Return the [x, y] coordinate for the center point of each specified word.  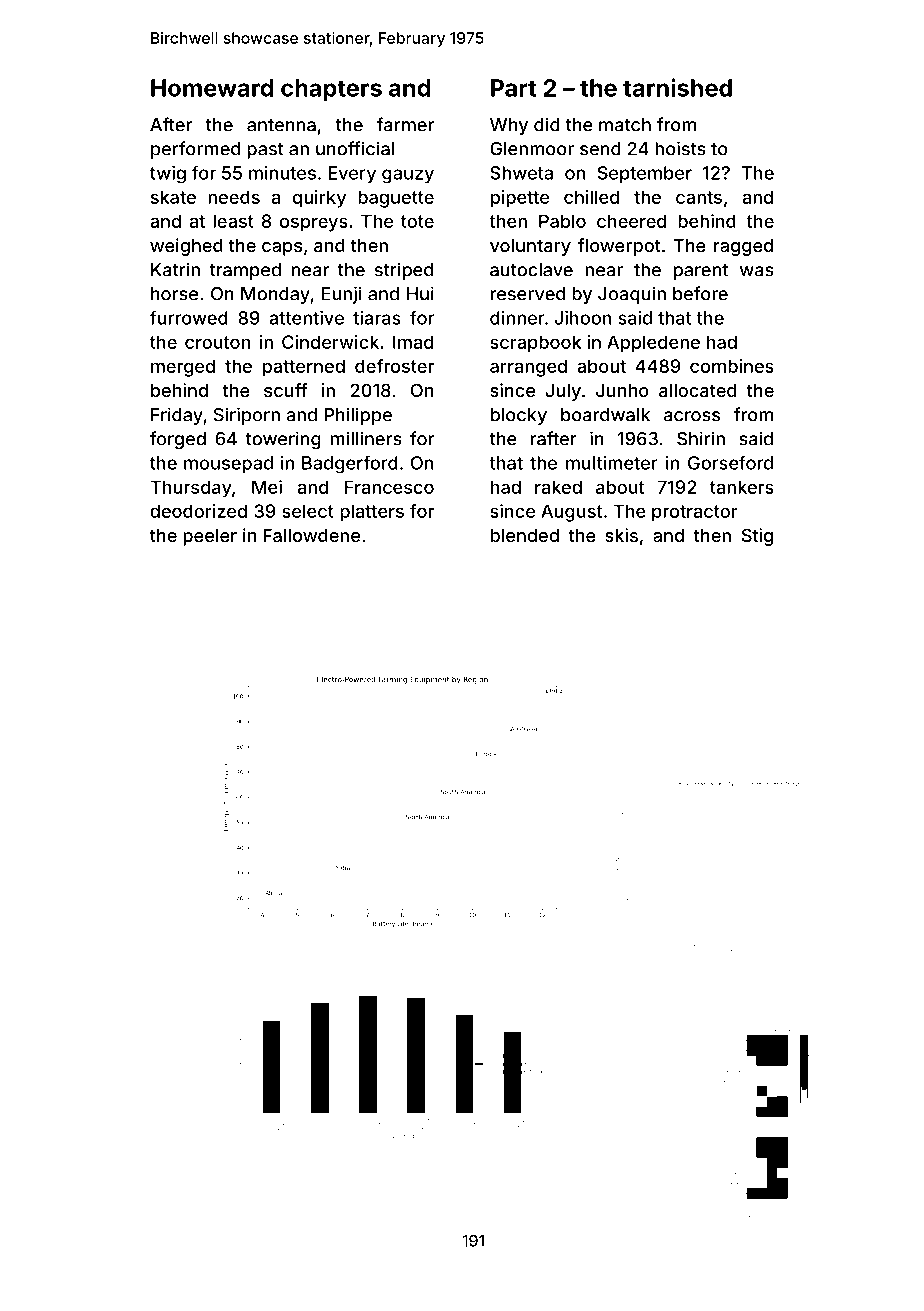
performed [195, 150]
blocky [519, 416]
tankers [742, 487]
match [625, 125]
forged [178, 440]
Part [514, 88]
